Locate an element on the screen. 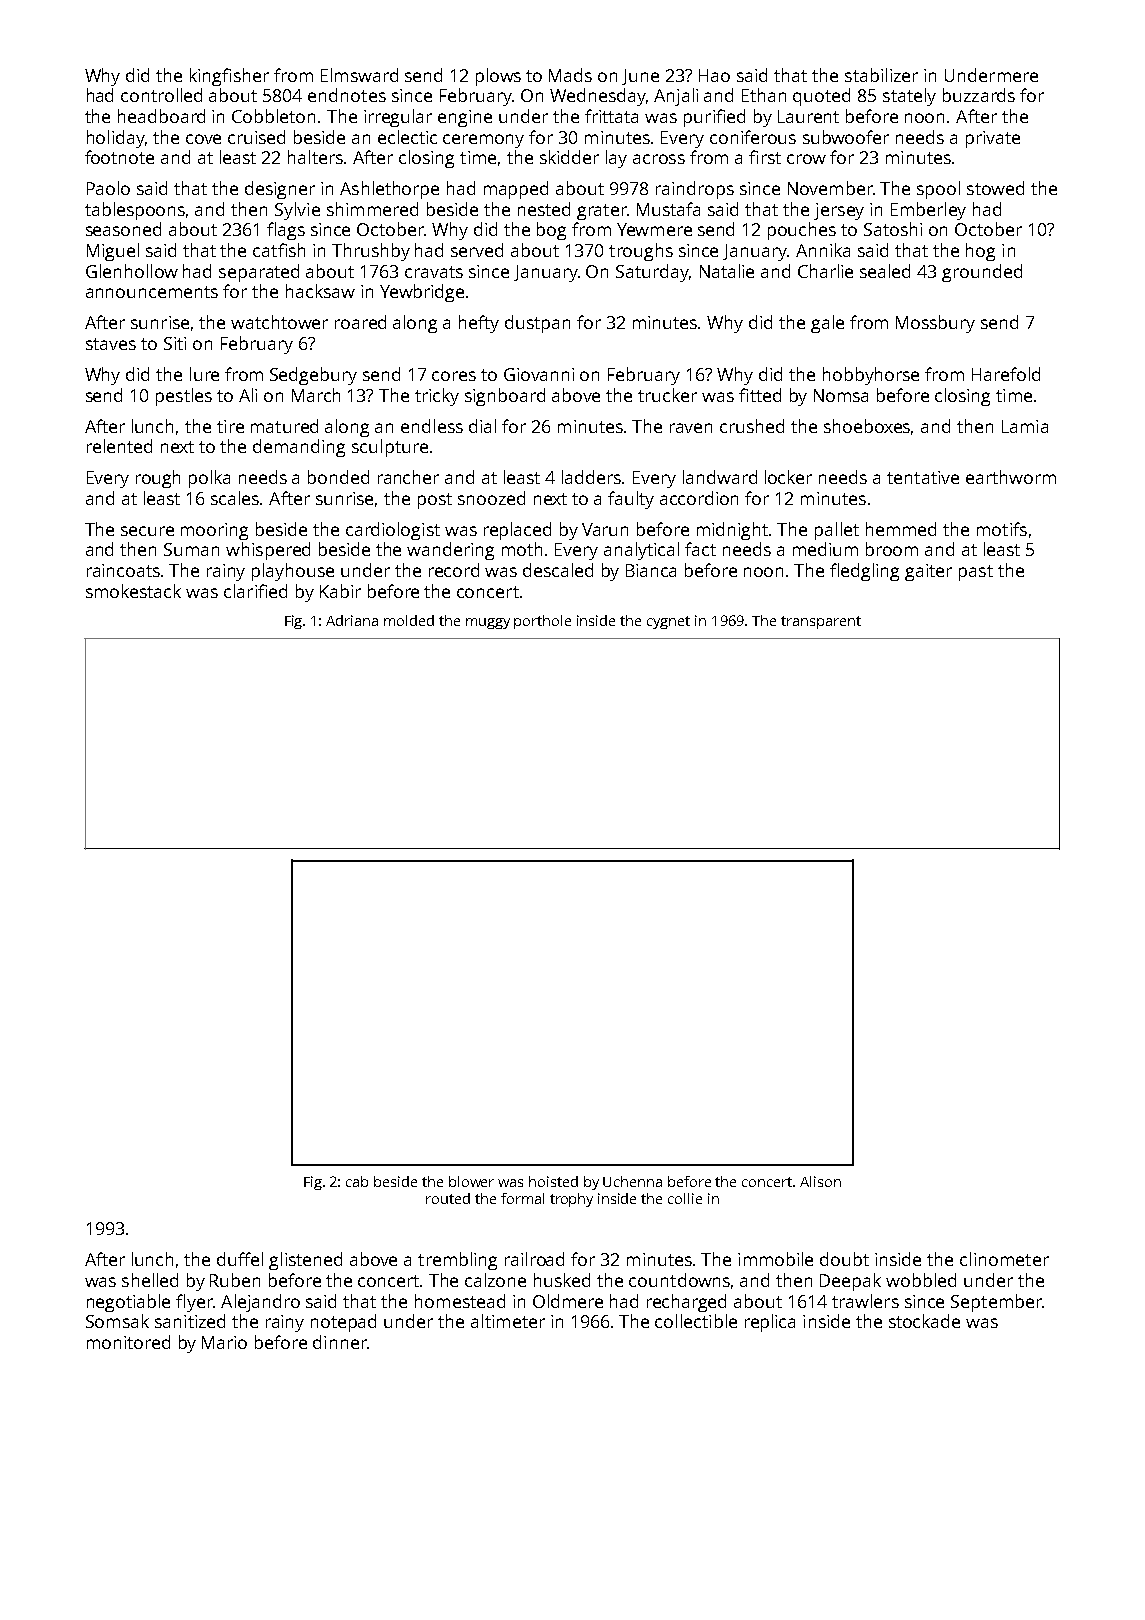 Image resolution: width=1145 pixels, height=1620 pixels. smokestack is located at coordinates (133, 591).
